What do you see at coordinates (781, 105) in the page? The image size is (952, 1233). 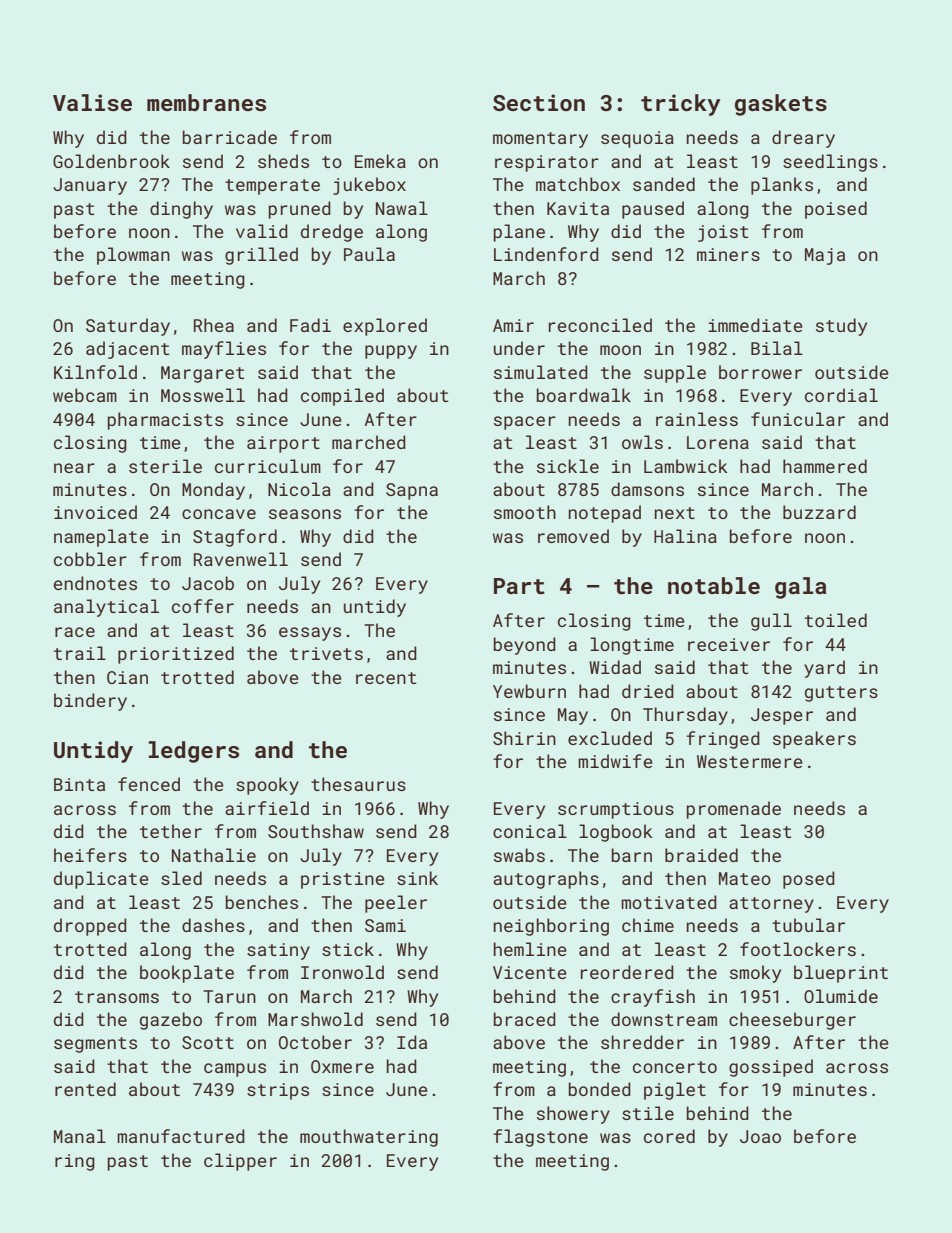 I see `gaskets` at bounding box center [781, 105].
